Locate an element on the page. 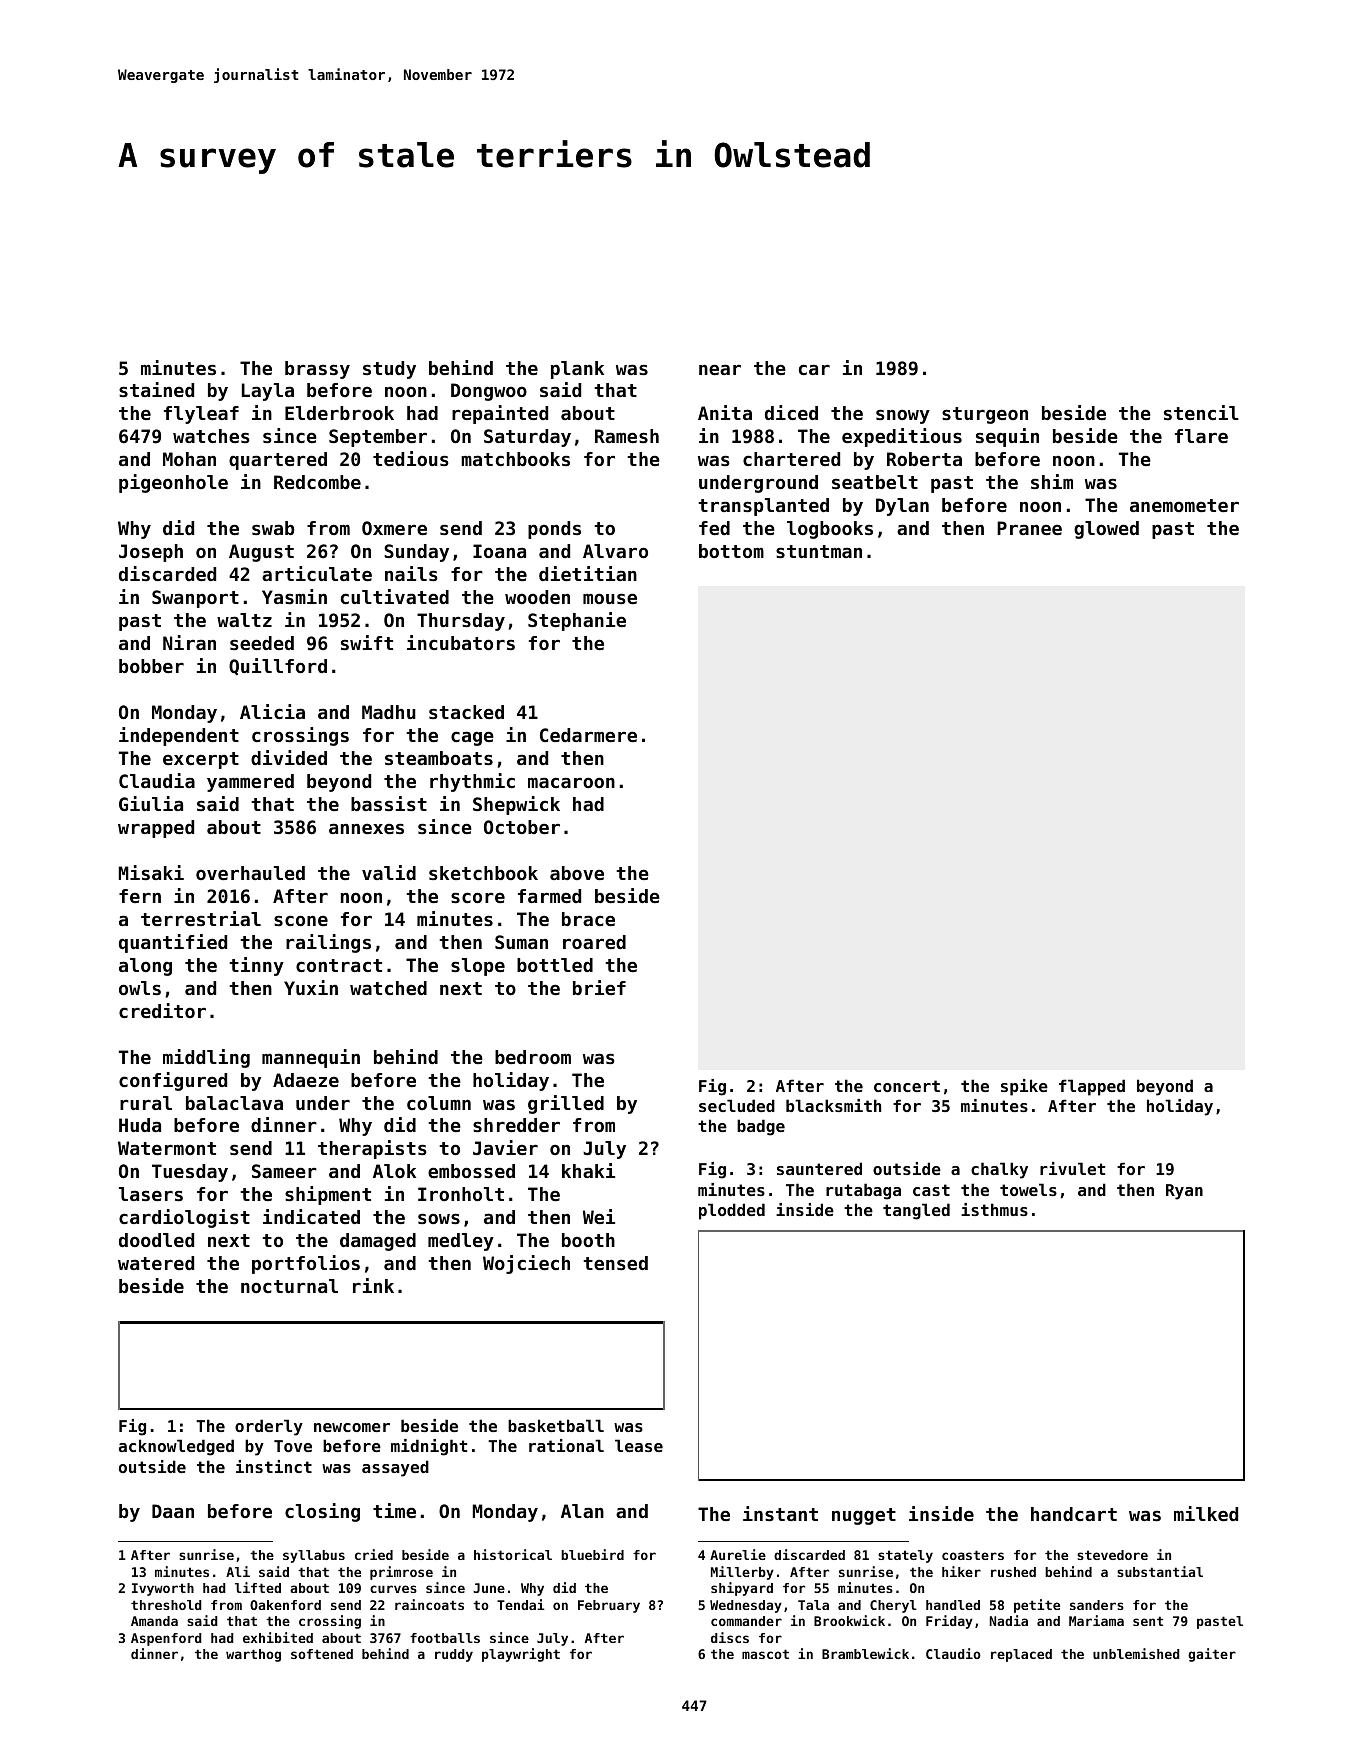  Ryan is located at coordinates (1184, 1192).
